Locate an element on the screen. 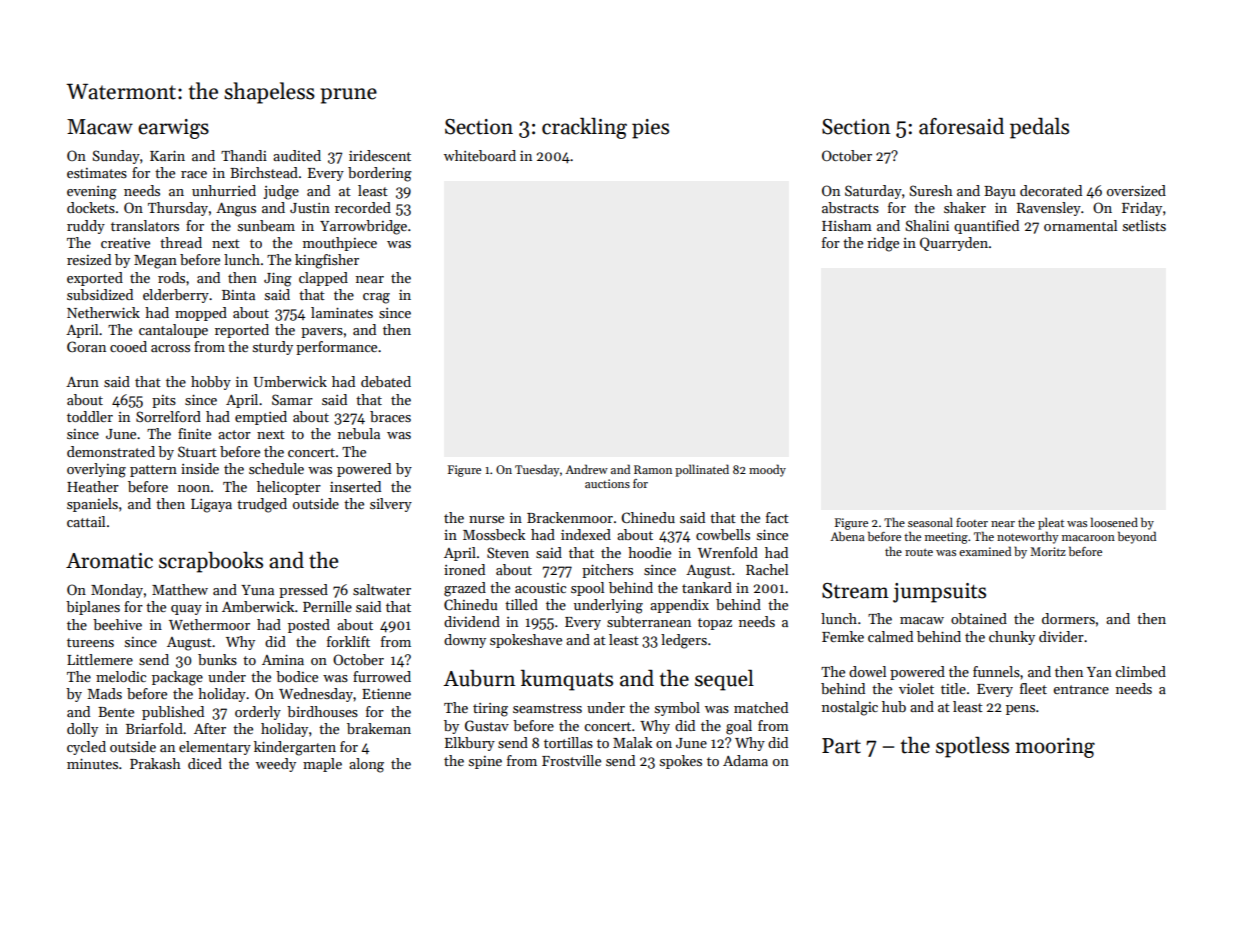 This screenshot has width=1233, height=952. bunks is located at coordinates (217, 659).
